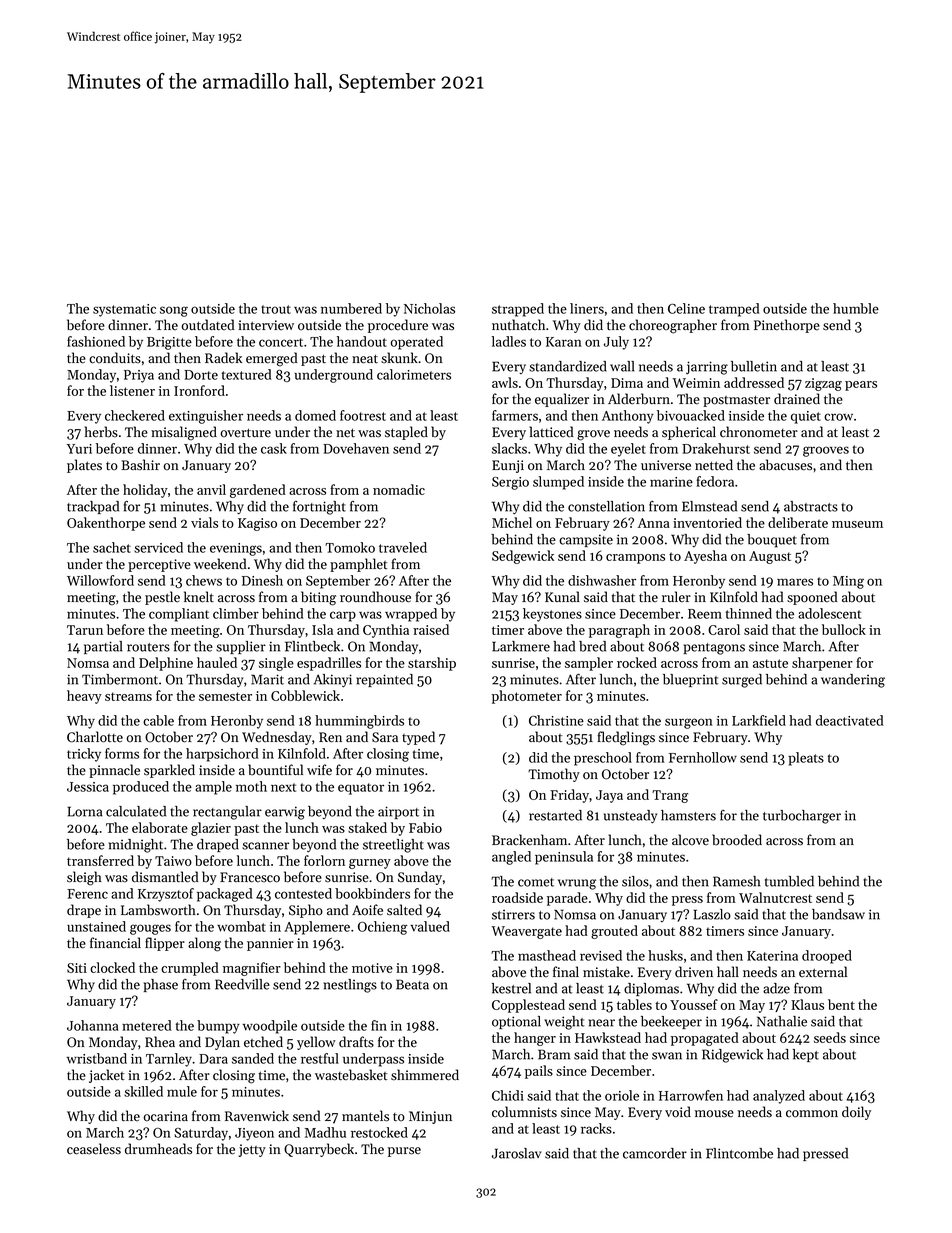  What do you see at coordinates (823, 384) in the page?
I see `zigzag` at bounding box center [823, 384].
